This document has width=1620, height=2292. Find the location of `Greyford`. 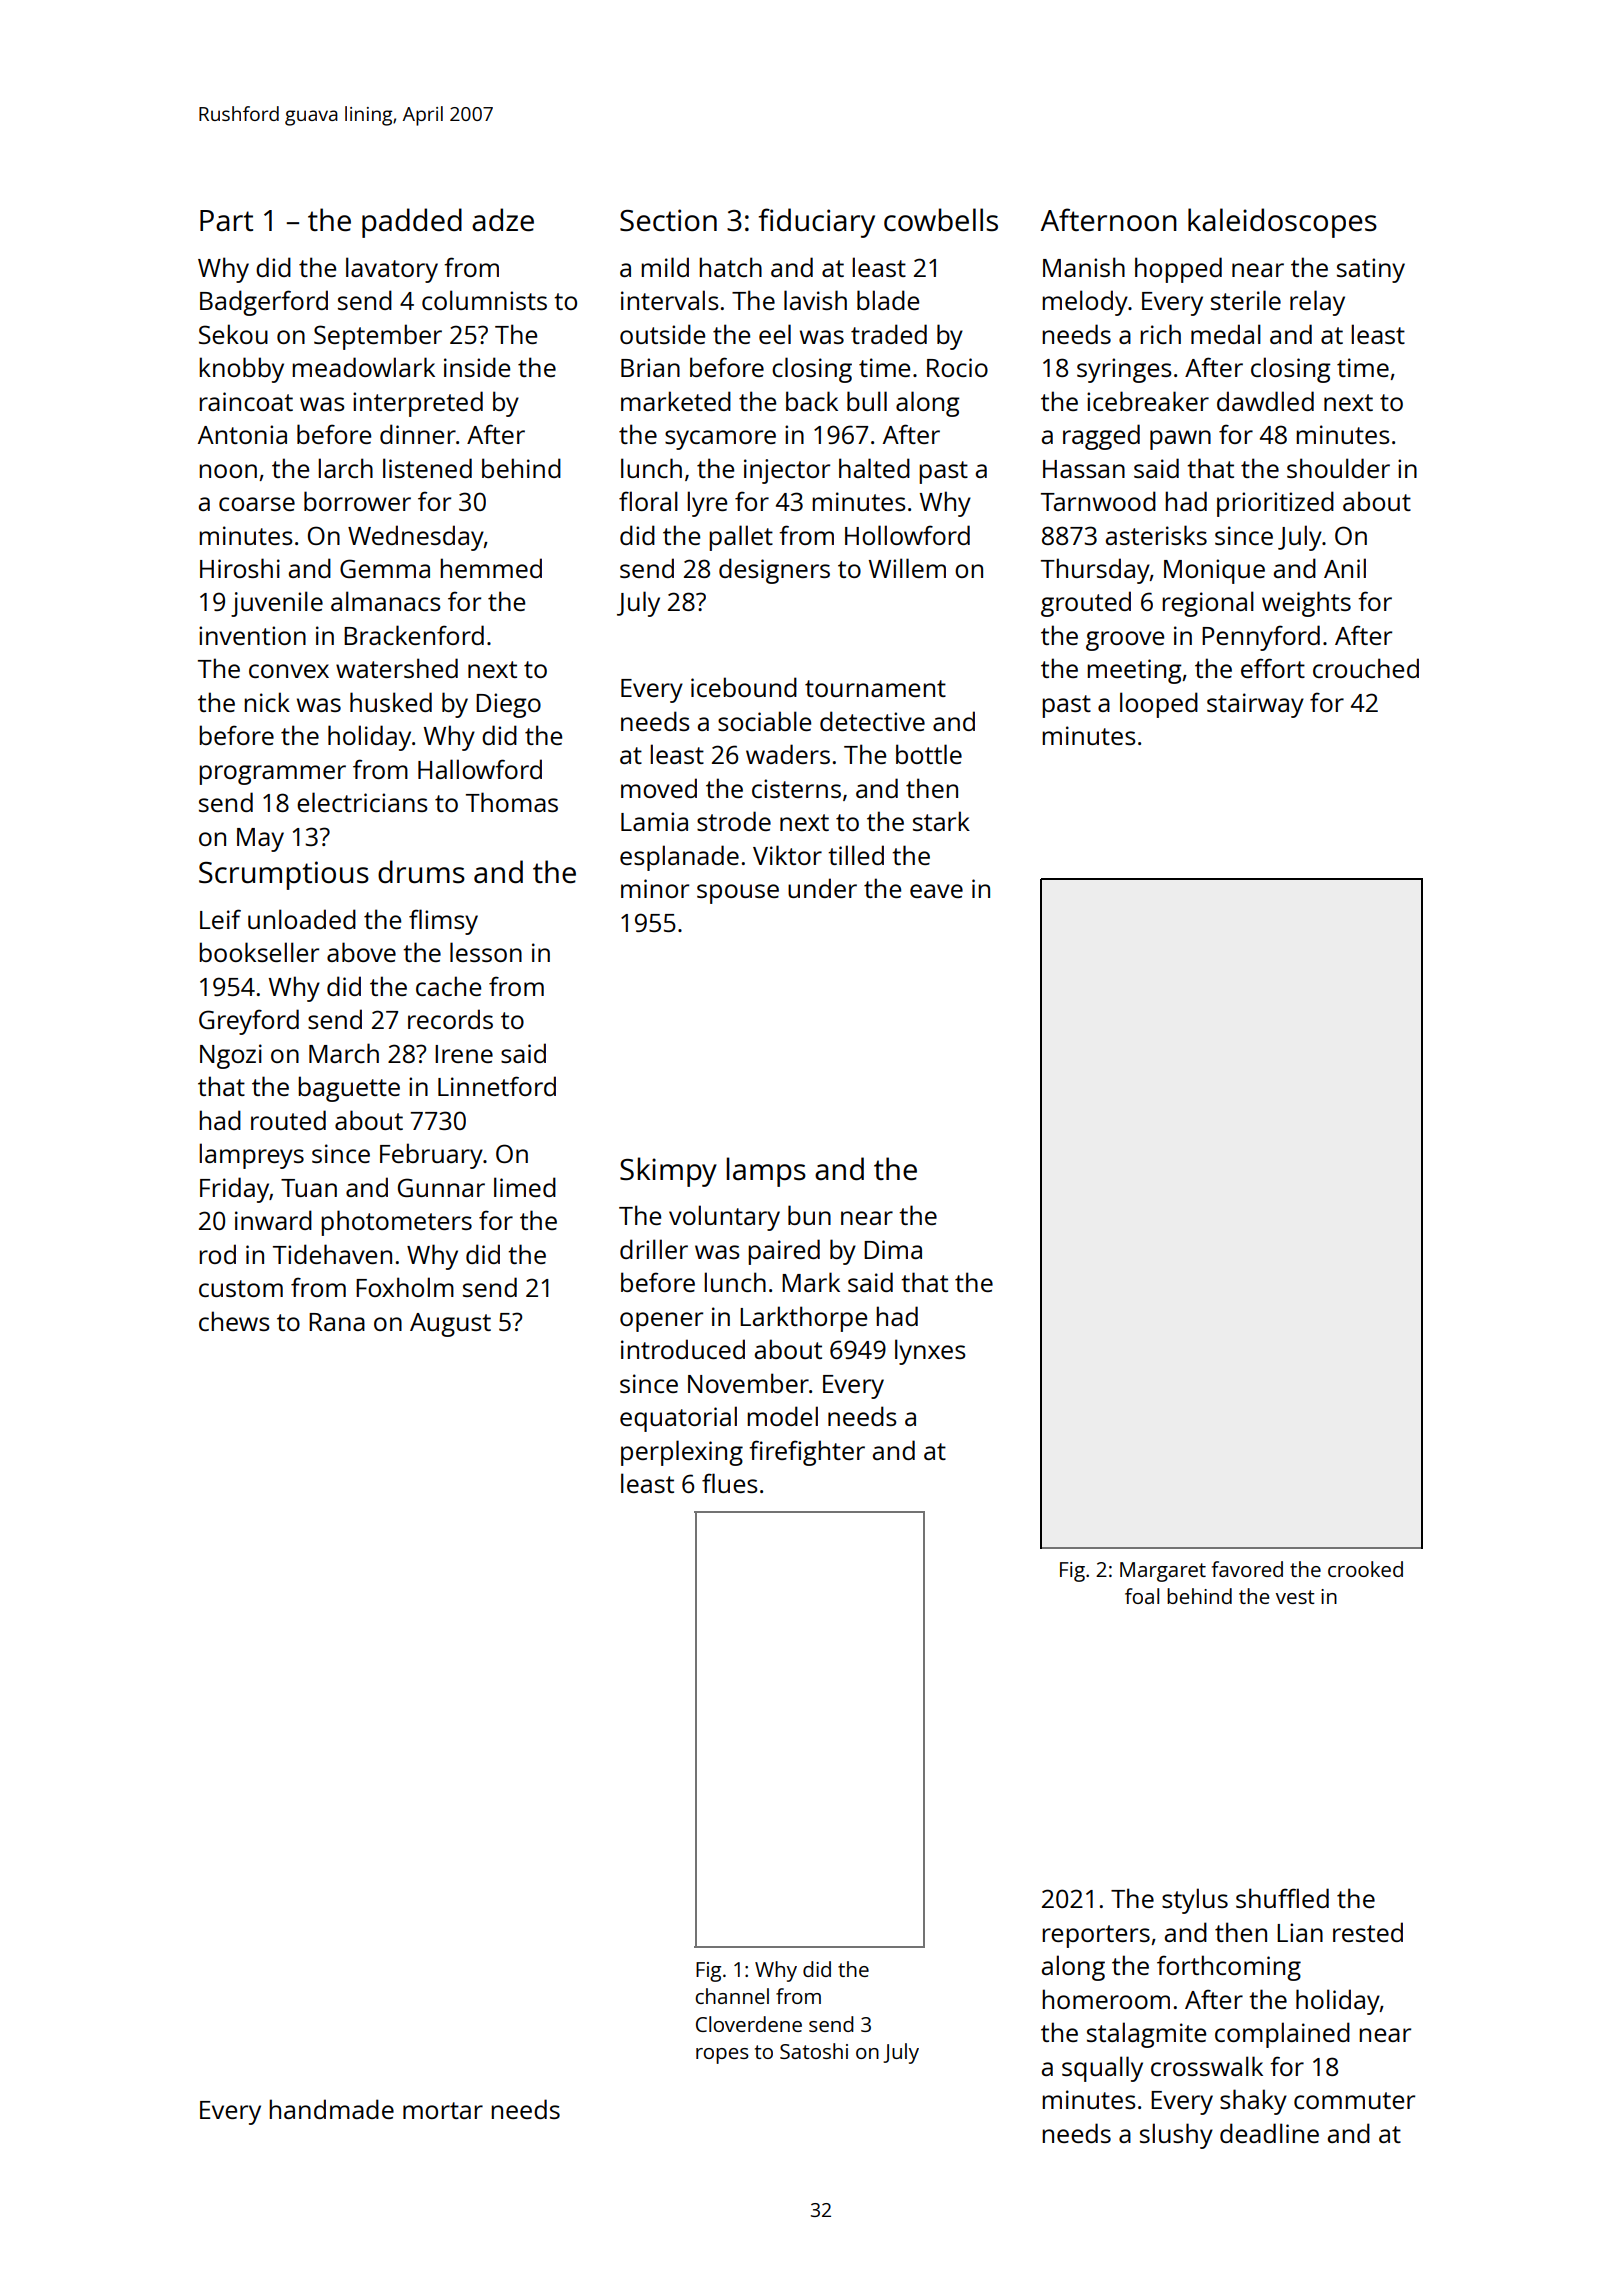

Greyford is located at coordinates (249, 1022).
